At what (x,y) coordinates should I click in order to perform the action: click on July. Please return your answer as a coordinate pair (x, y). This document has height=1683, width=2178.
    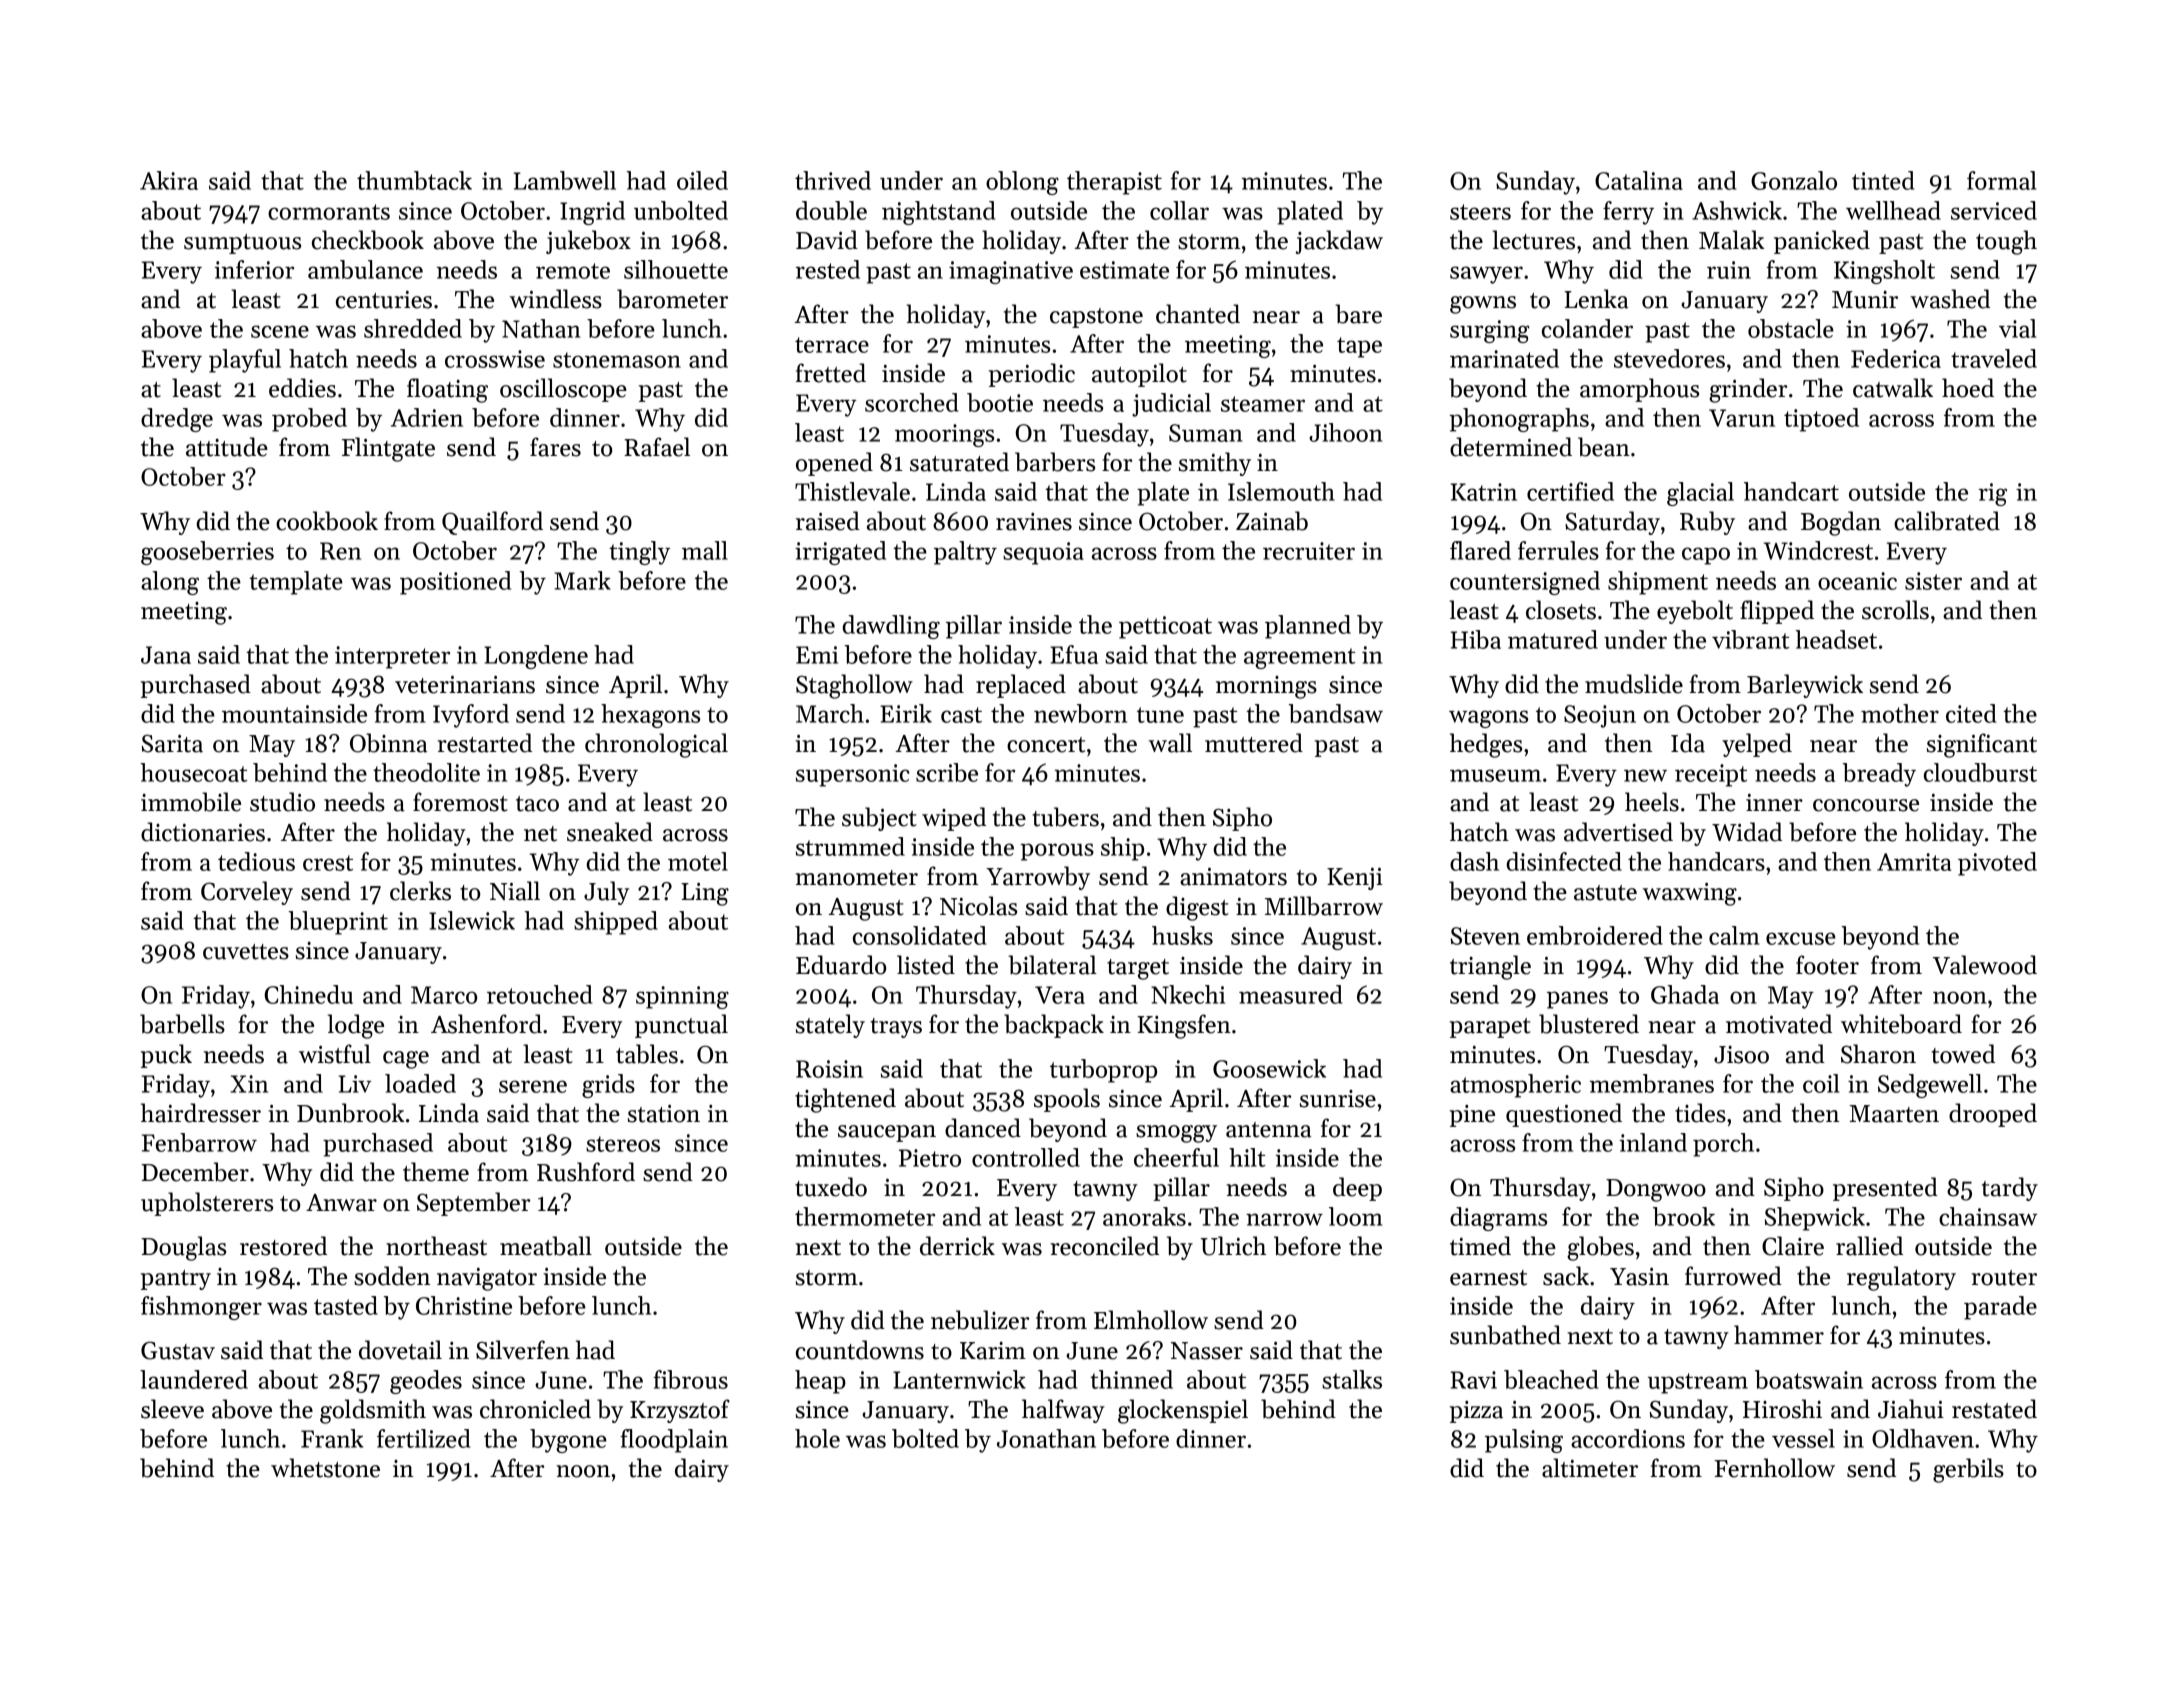
    Looking at the image, I should click on (606, 893).
